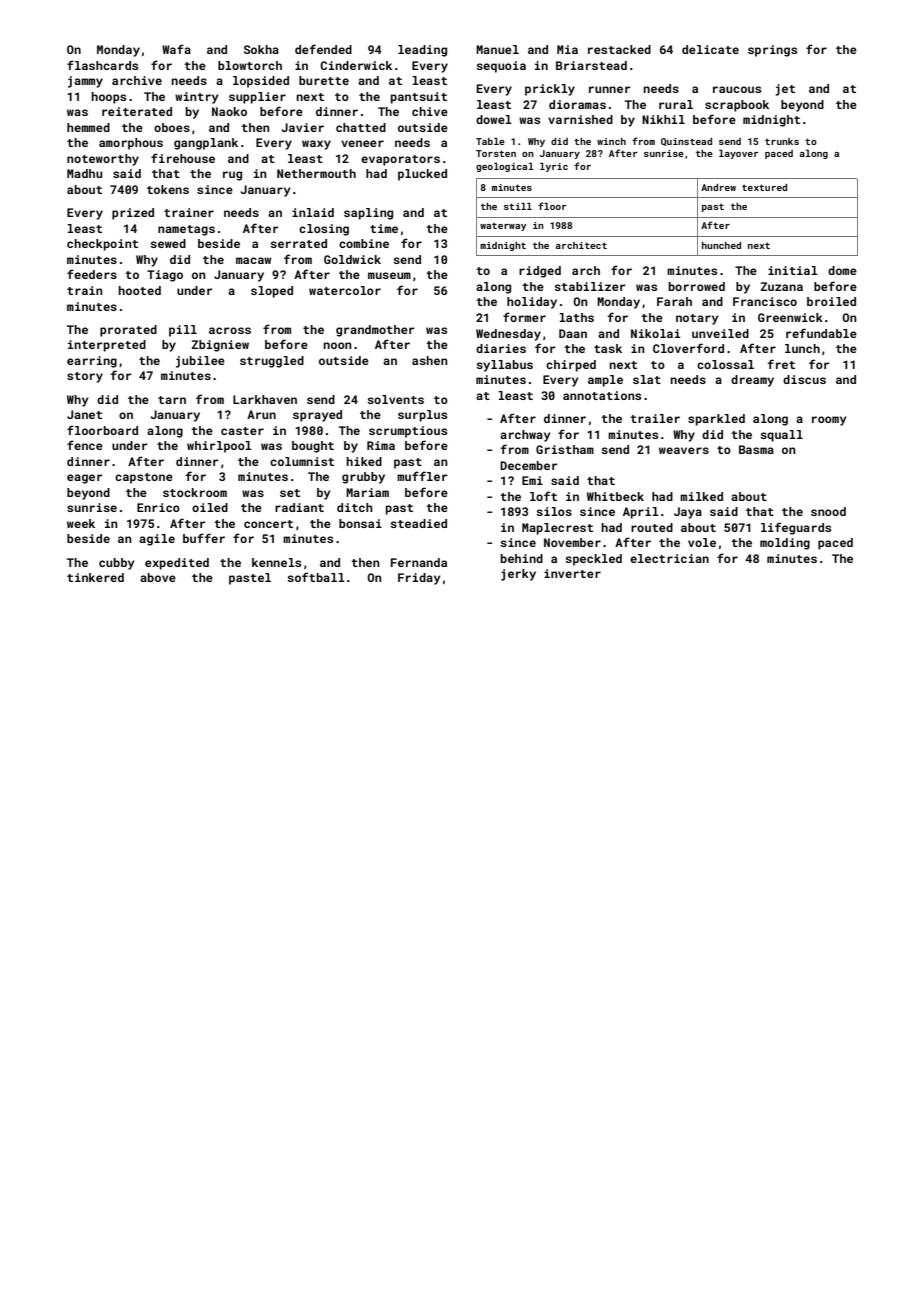 This screenshot has width=924, height=1308. Describe the element at coordinates (508, 335) in the screenshot. I see `Wednesday` at that location.
